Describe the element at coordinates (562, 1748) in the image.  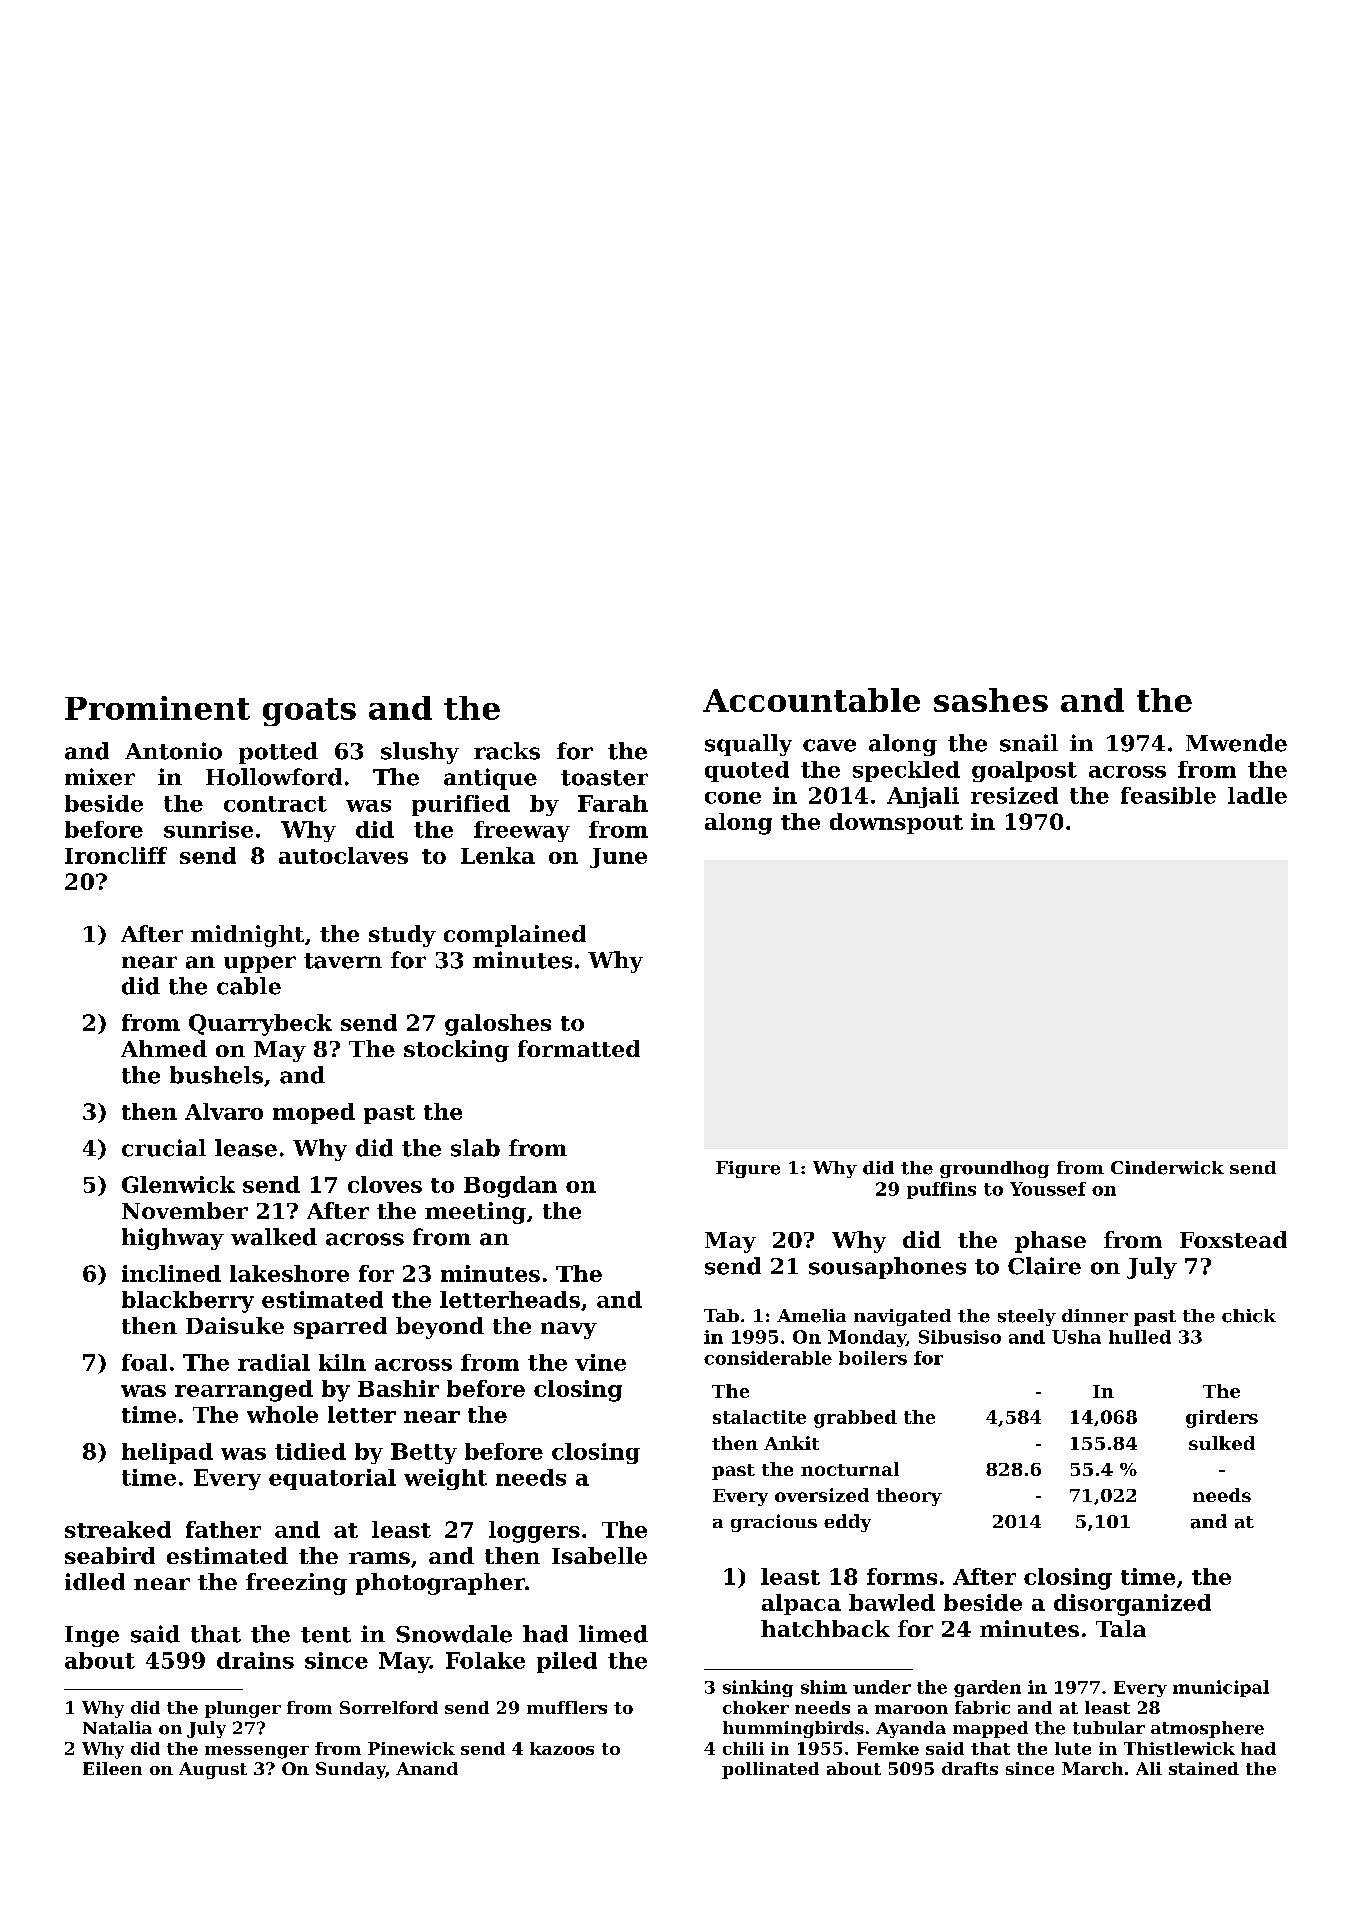
I see `kazoos` at that location.
